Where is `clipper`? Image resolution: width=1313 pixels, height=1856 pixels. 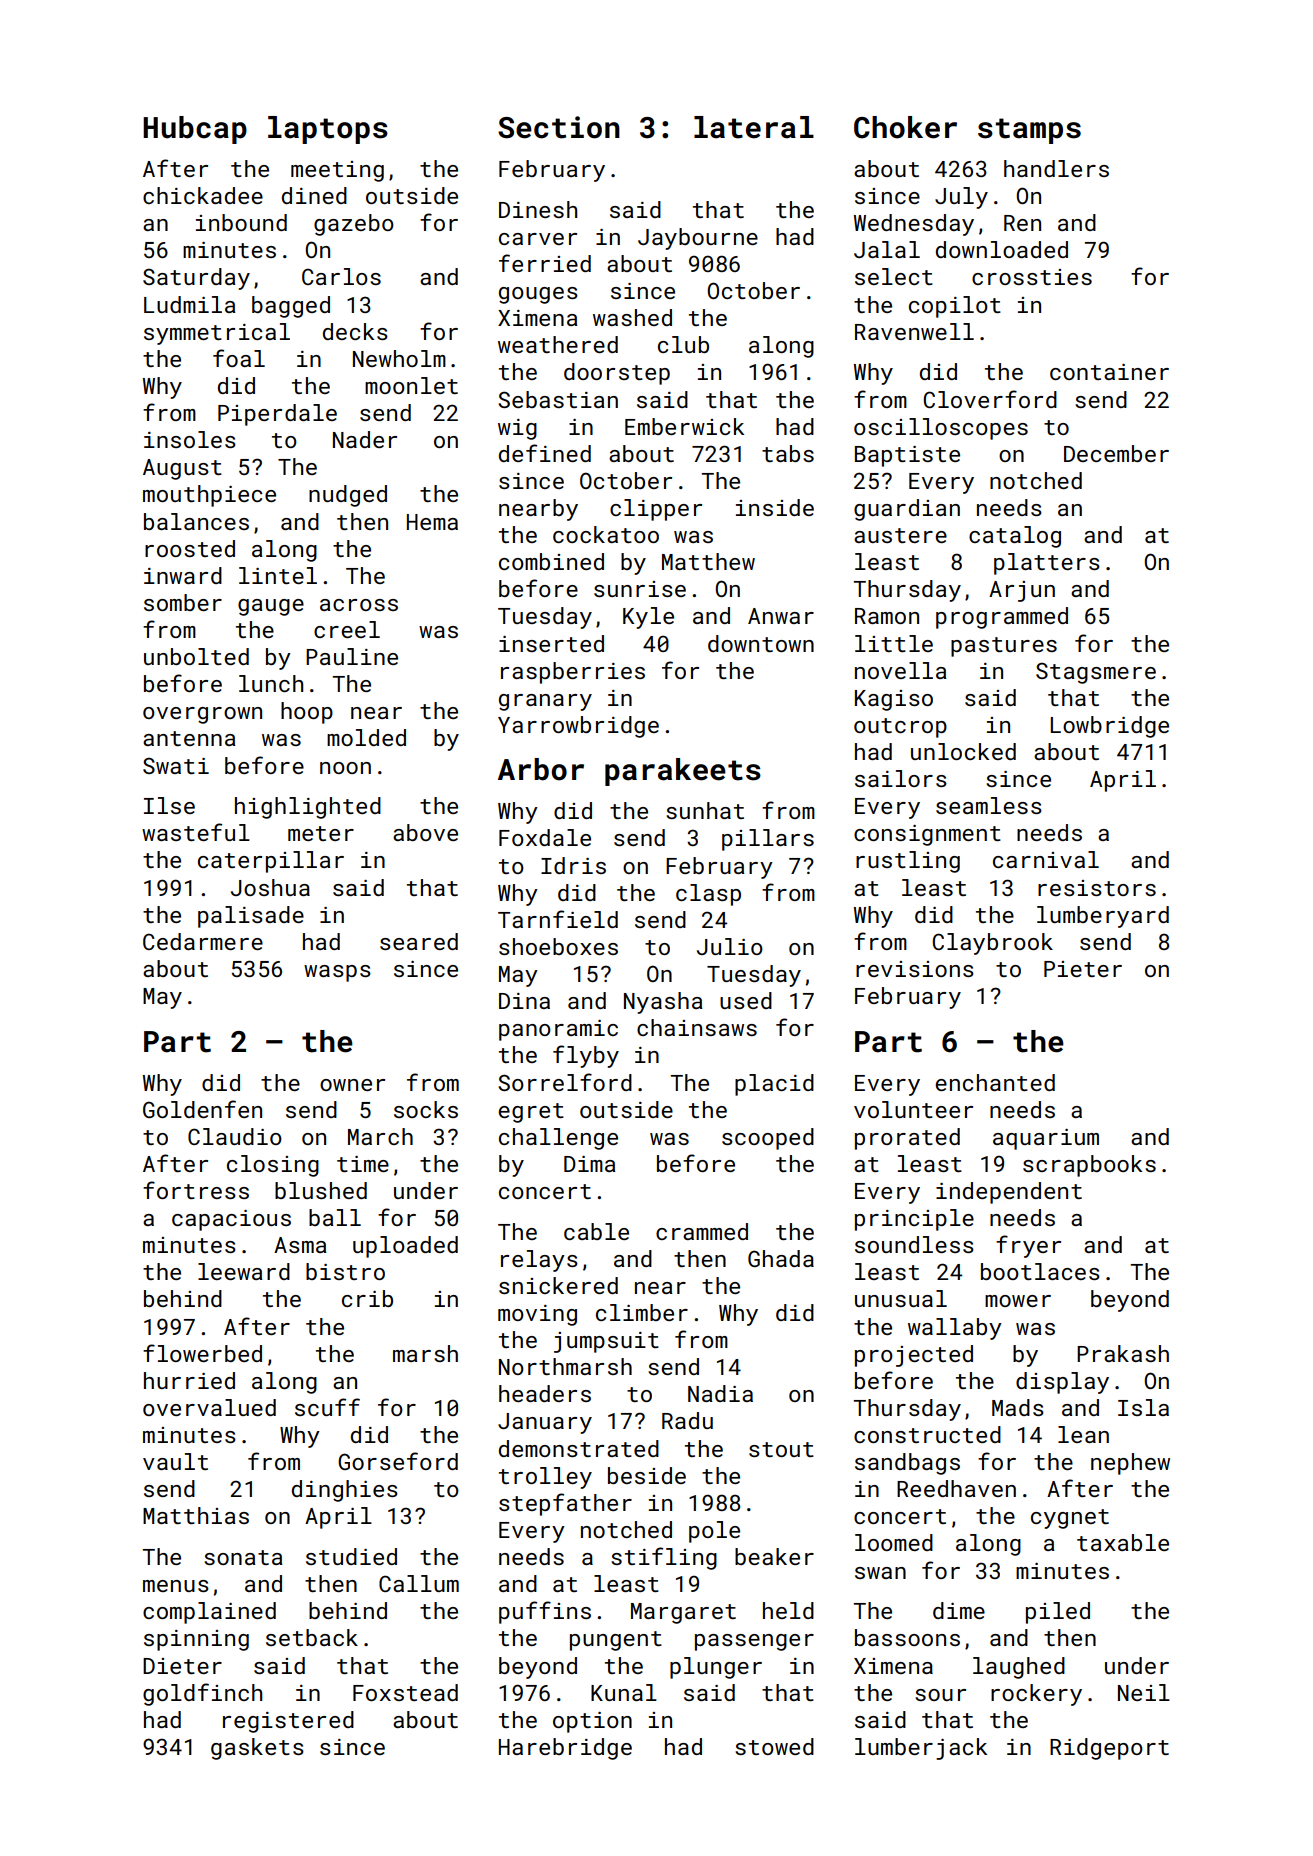 clipper is located at coordinates (656, 510).
